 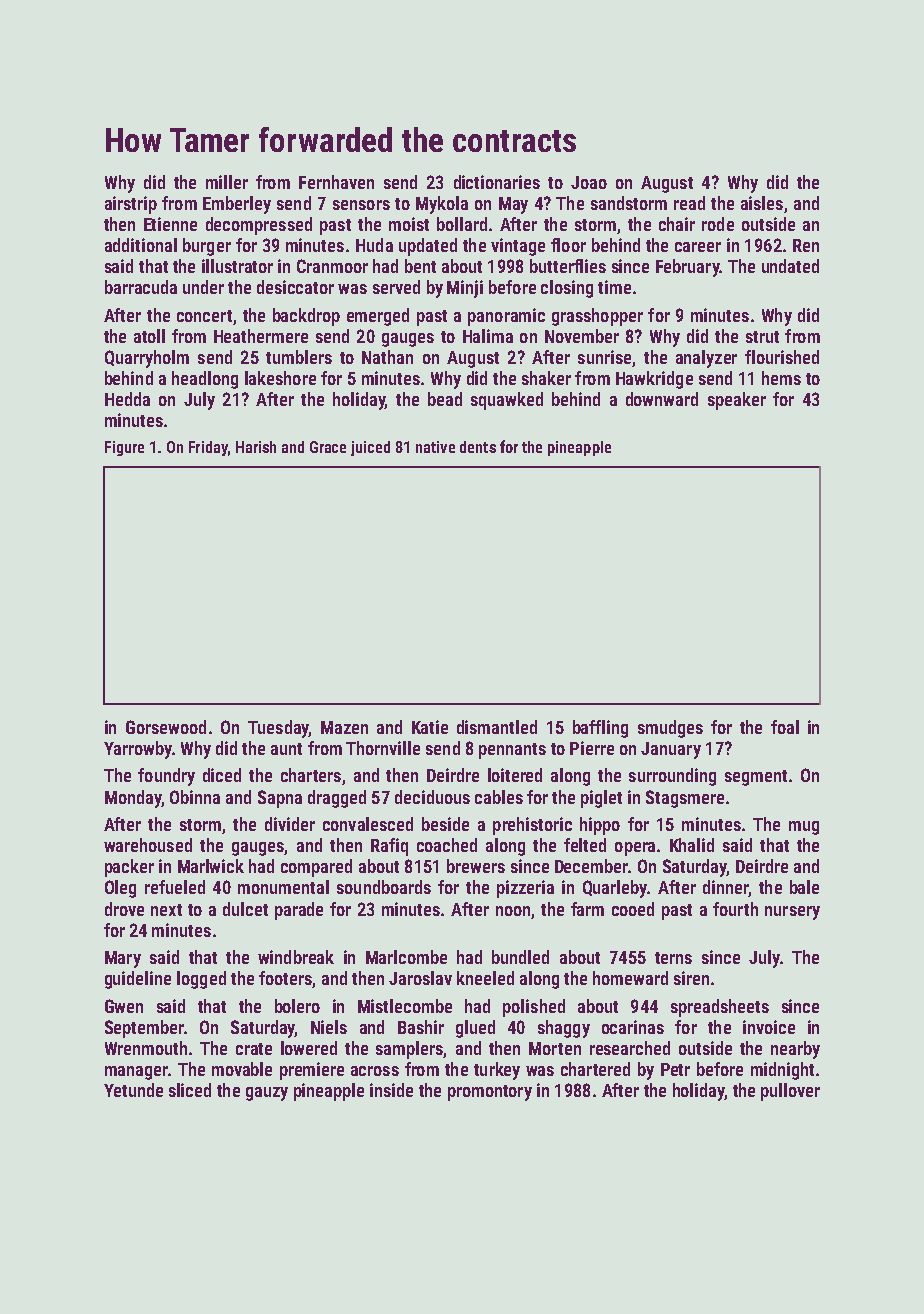 I want to click on pullover, so click(x=790, y=1092).
